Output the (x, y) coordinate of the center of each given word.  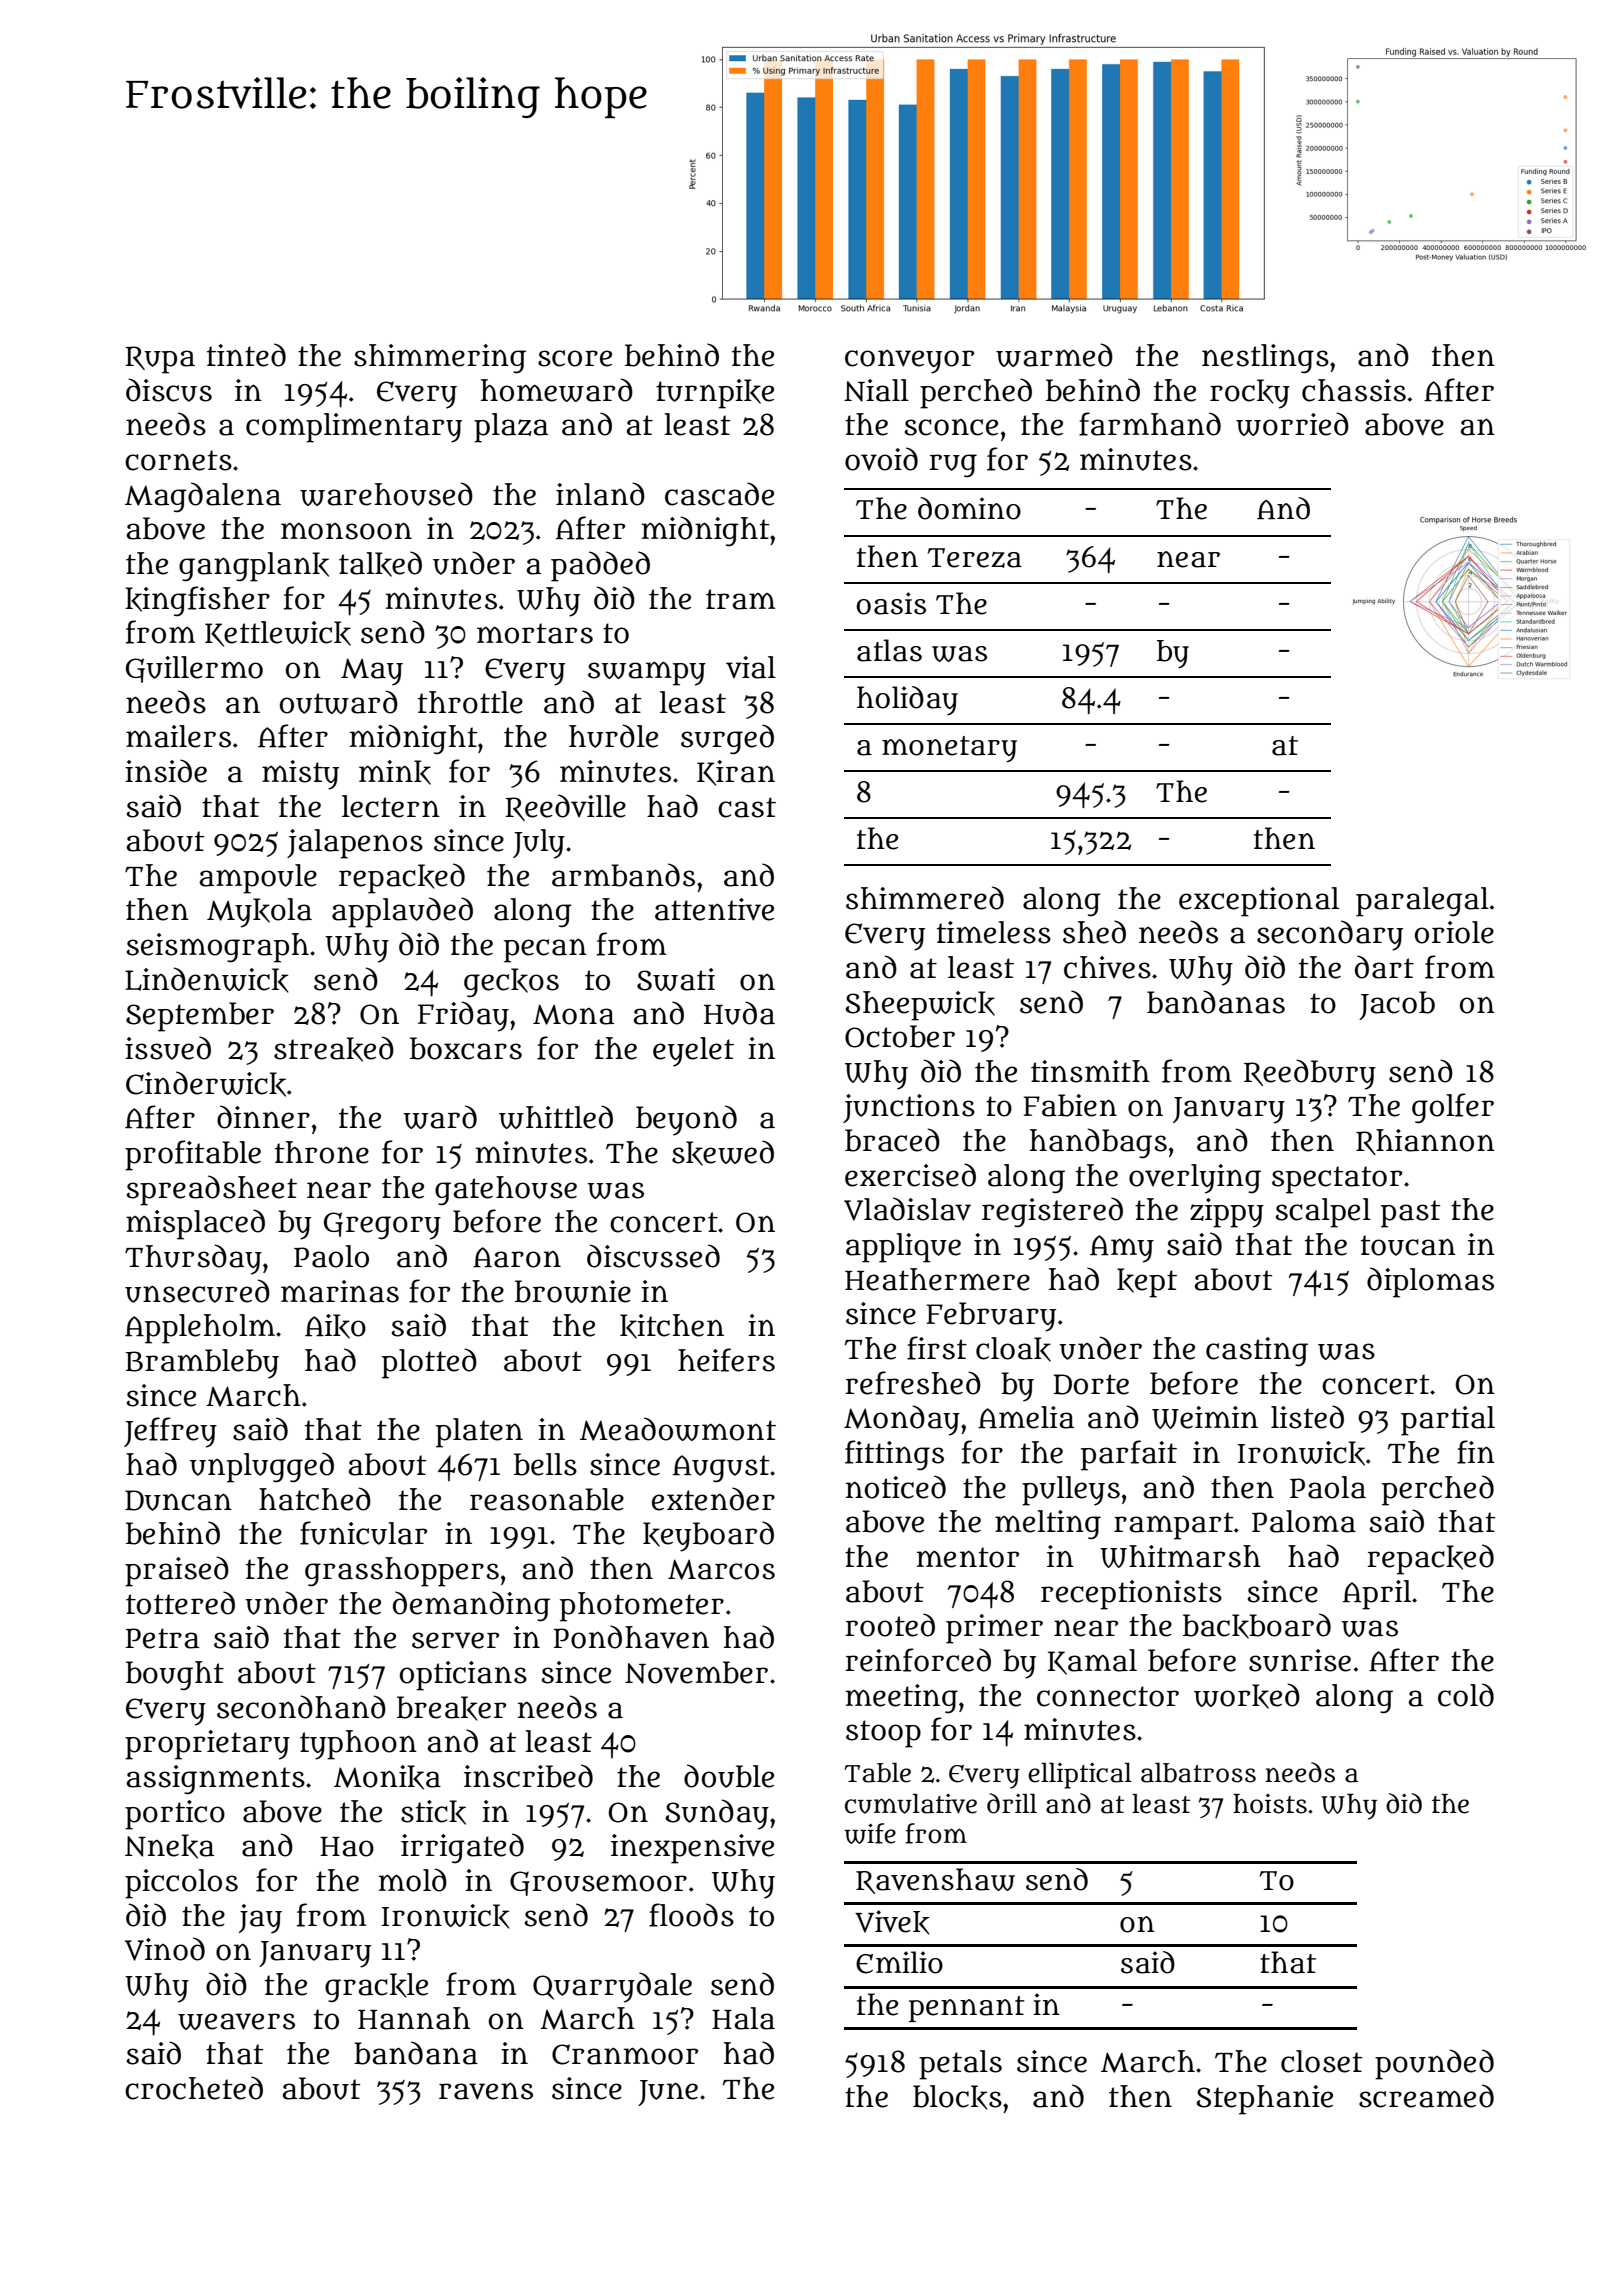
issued (168, 1048)
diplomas (1430, 1282)
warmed (1054, 355)
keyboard (708, 1536)
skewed (723, 1153)
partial (1448, 1421)
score (575, 358)
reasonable (547, 1499)
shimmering (440, 359)
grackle (376, 1988)
